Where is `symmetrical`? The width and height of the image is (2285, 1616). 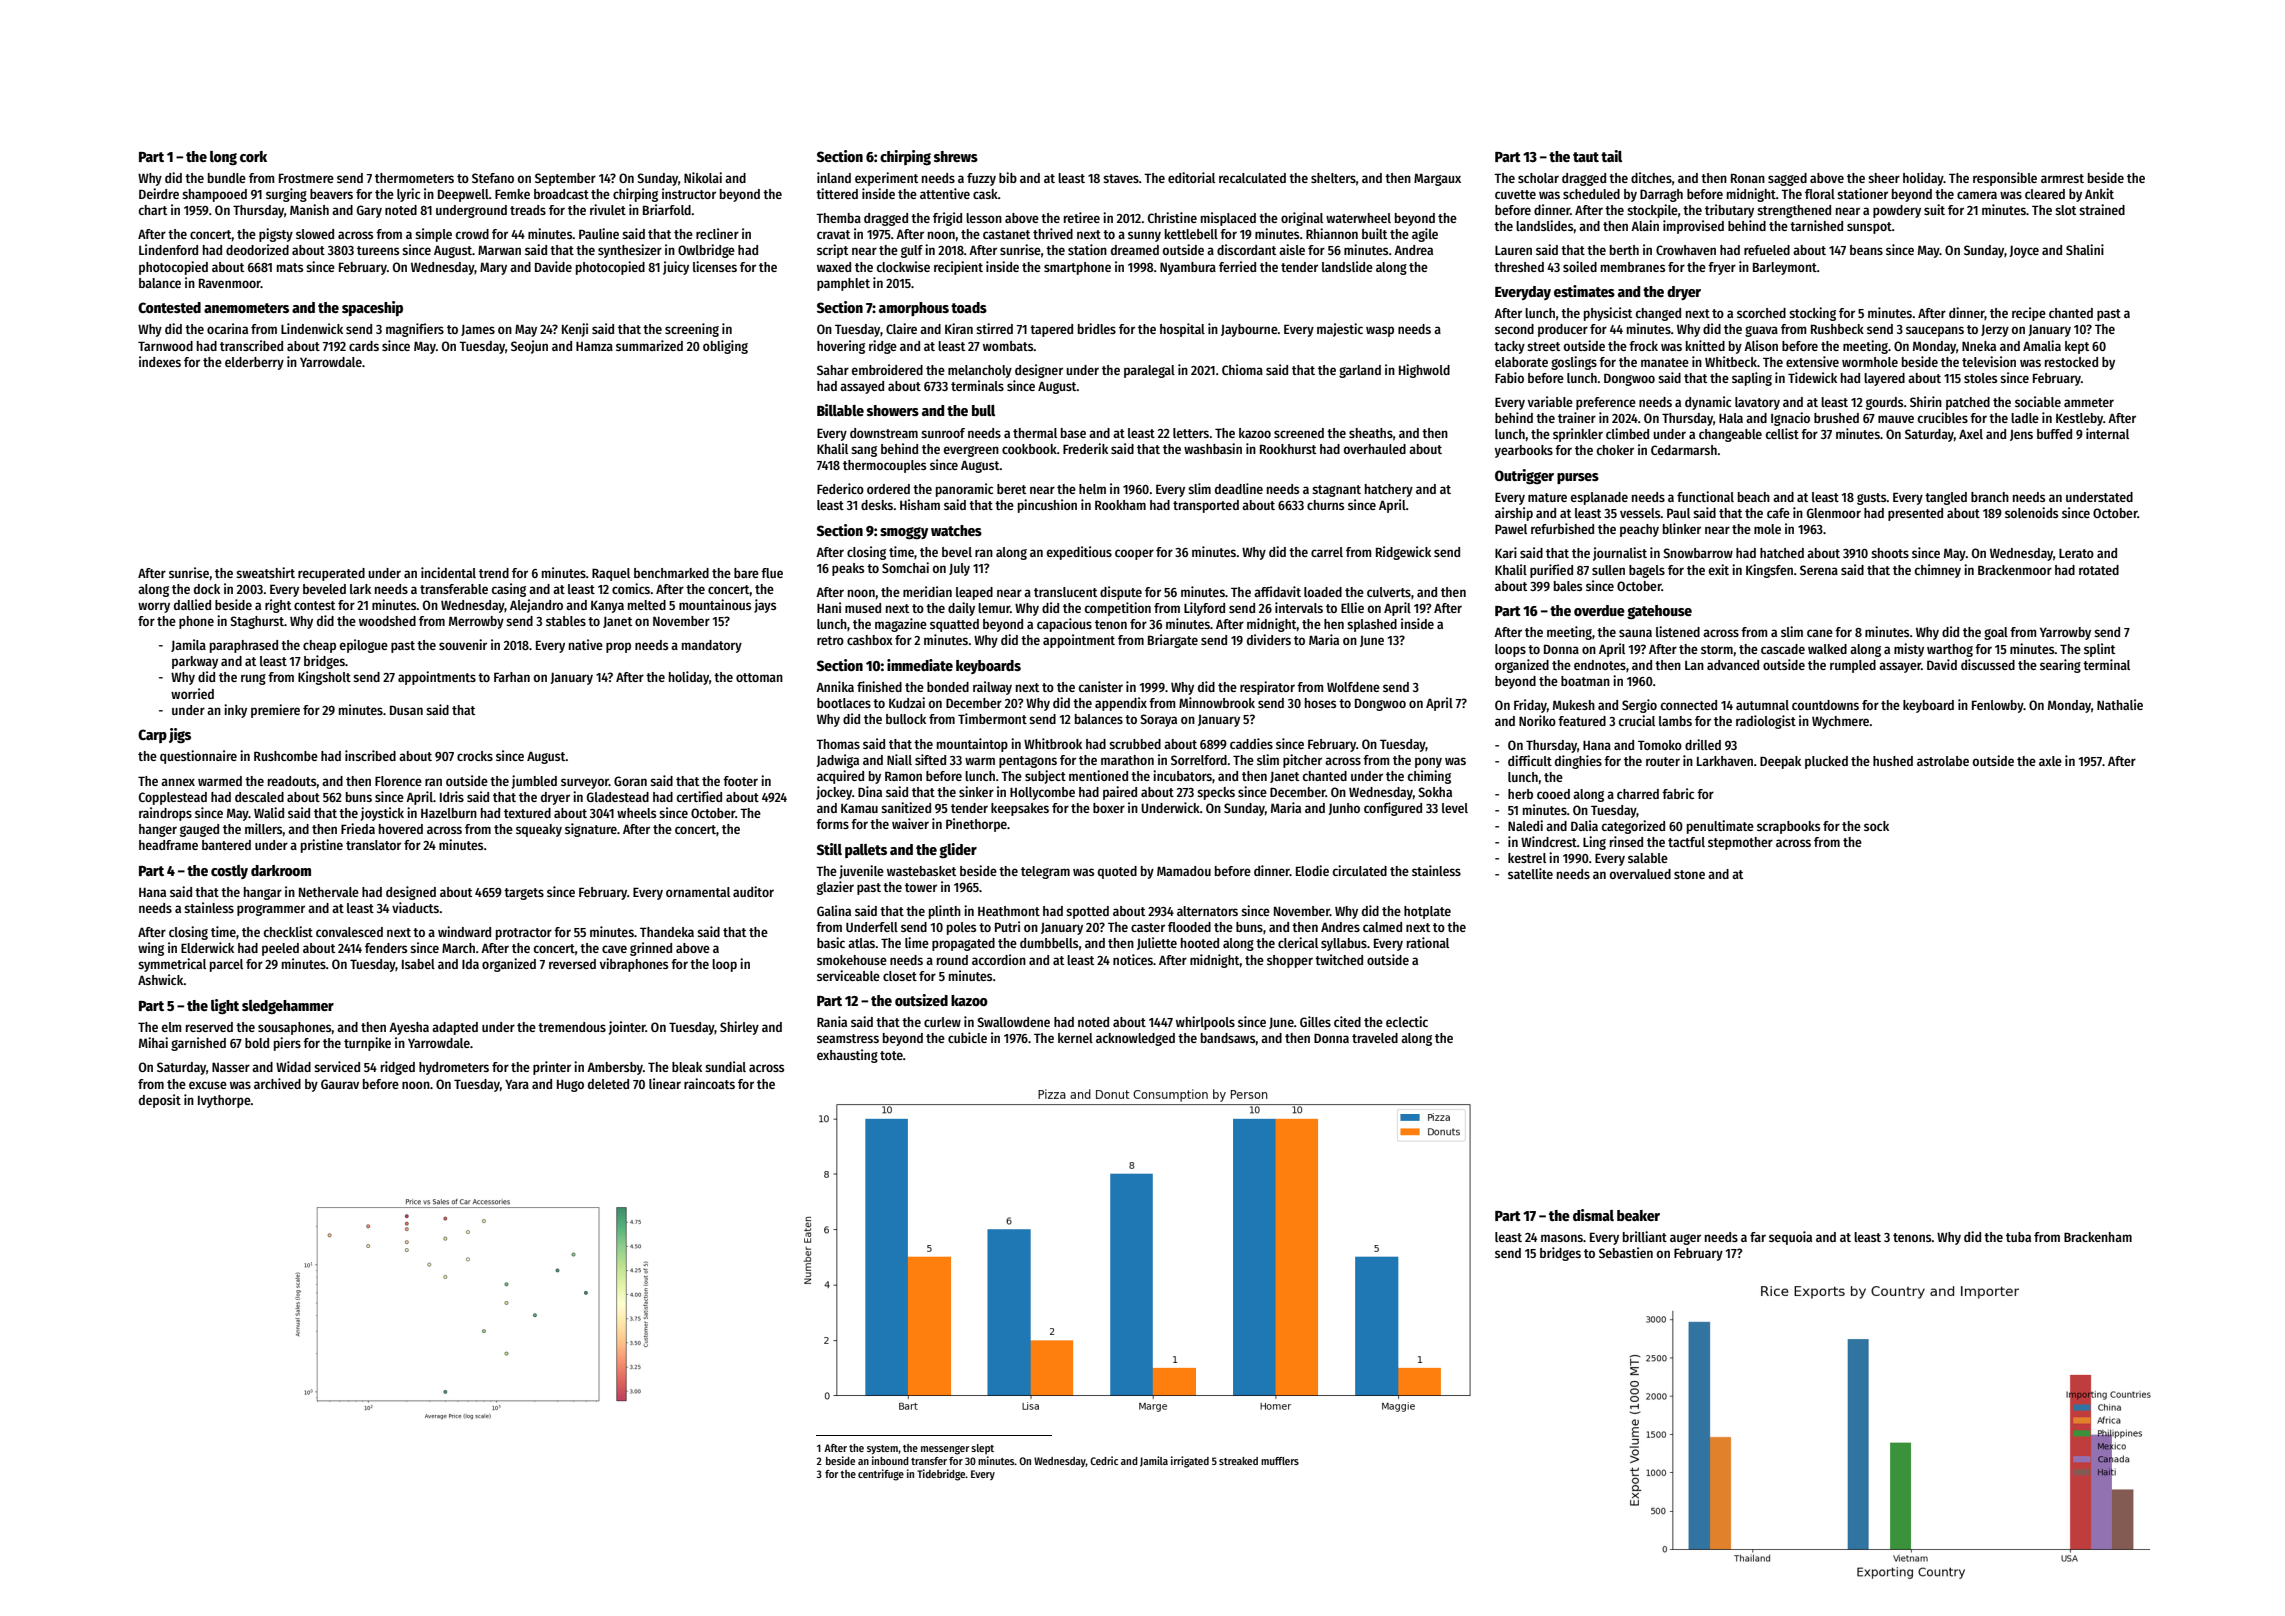
symmetrical is located at coordinates (172, 965).
